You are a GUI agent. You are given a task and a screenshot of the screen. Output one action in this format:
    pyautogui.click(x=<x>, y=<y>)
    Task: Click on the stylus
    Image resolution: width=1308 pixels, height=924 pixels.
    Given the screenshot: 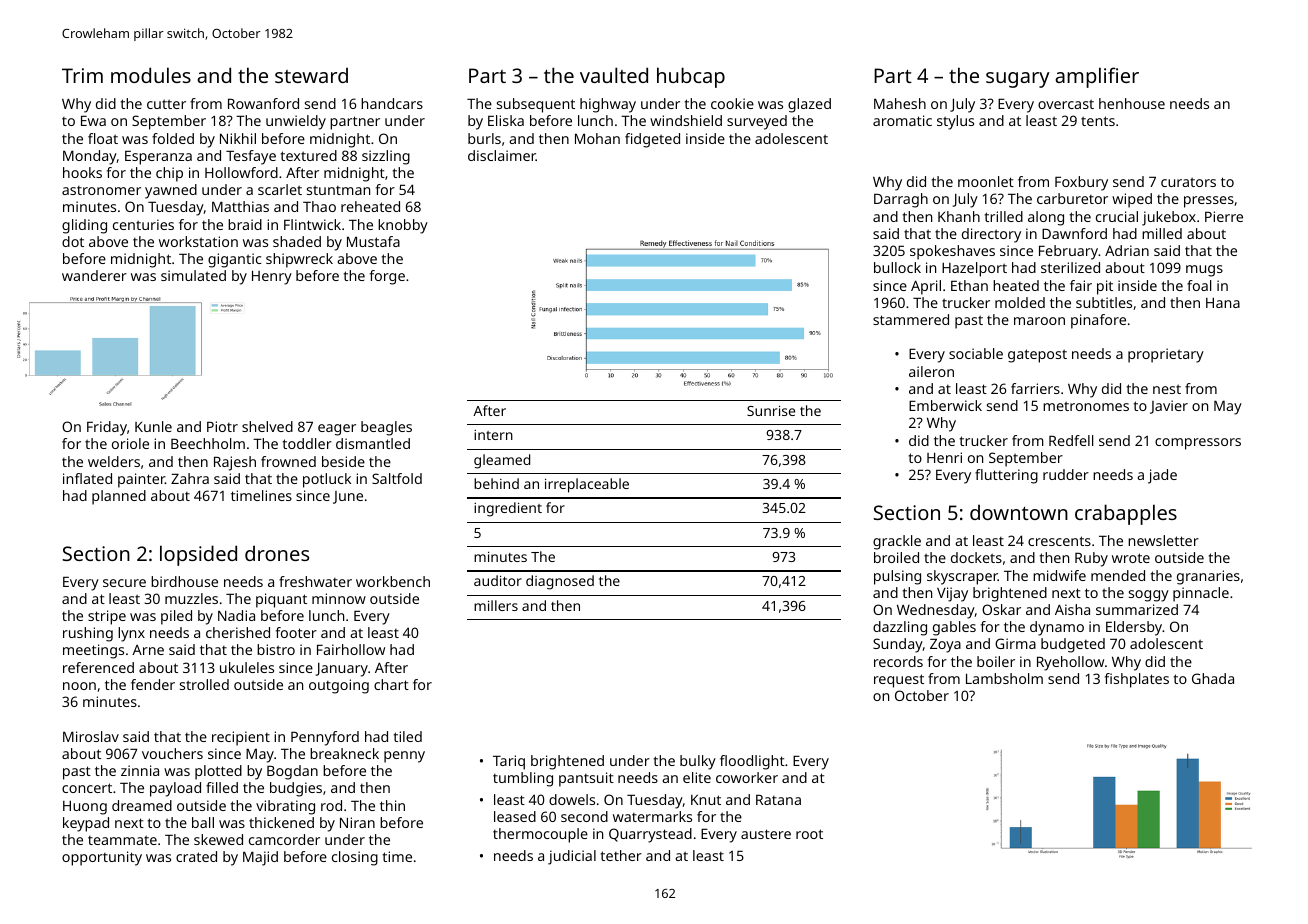 What is the action you would take?
    pyautogui.click(x=955, y=122)
